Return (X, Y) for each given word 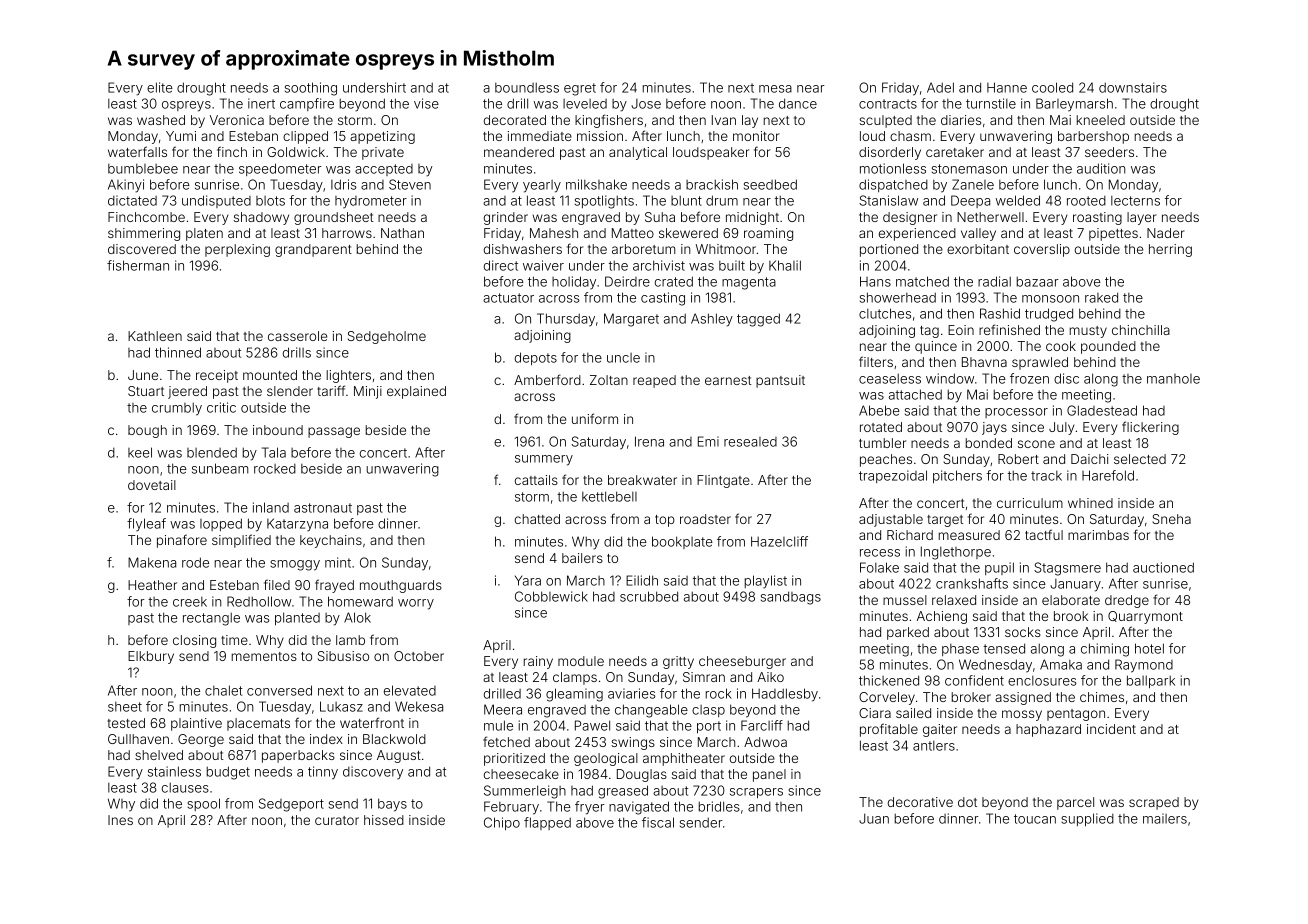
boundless (527, 87)
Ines (120, 820)
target (945, 521)
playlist (766, 581)
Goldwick (296, 152)
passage (334, 432)
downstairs (1133, 87)
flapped (547, 823)
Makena (152, 562)
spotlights (604, 202)
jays (994, 428)
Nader (1166, 233)
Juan (874, 818)
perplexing (237, 250)
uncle (623, 358)
